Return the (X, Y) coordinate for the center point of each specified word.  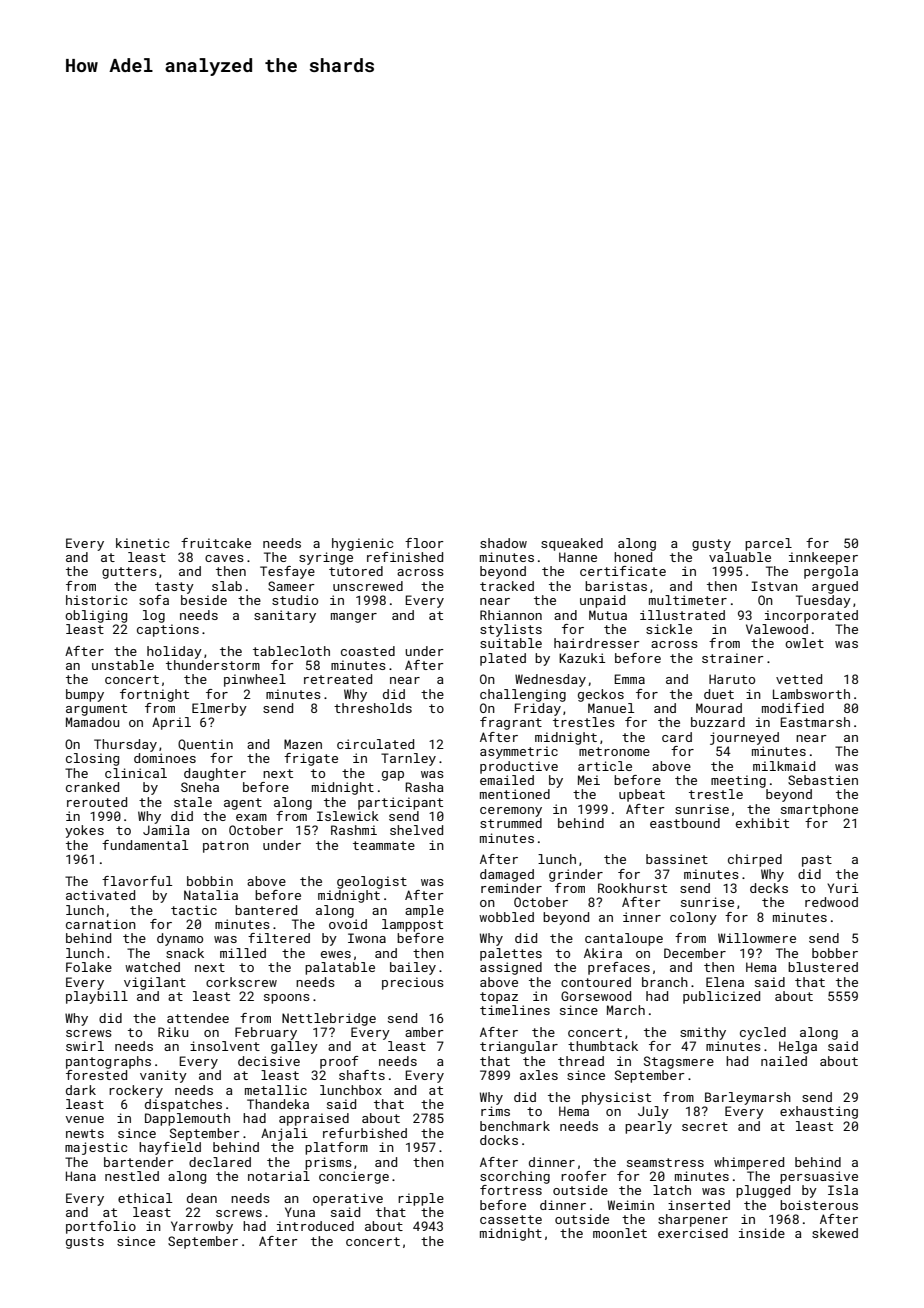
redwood (831, 902)
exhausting (819, 1112)
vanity (163, 1076)
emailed (507, 780)
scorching (515, 1177)
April (171, 723)
